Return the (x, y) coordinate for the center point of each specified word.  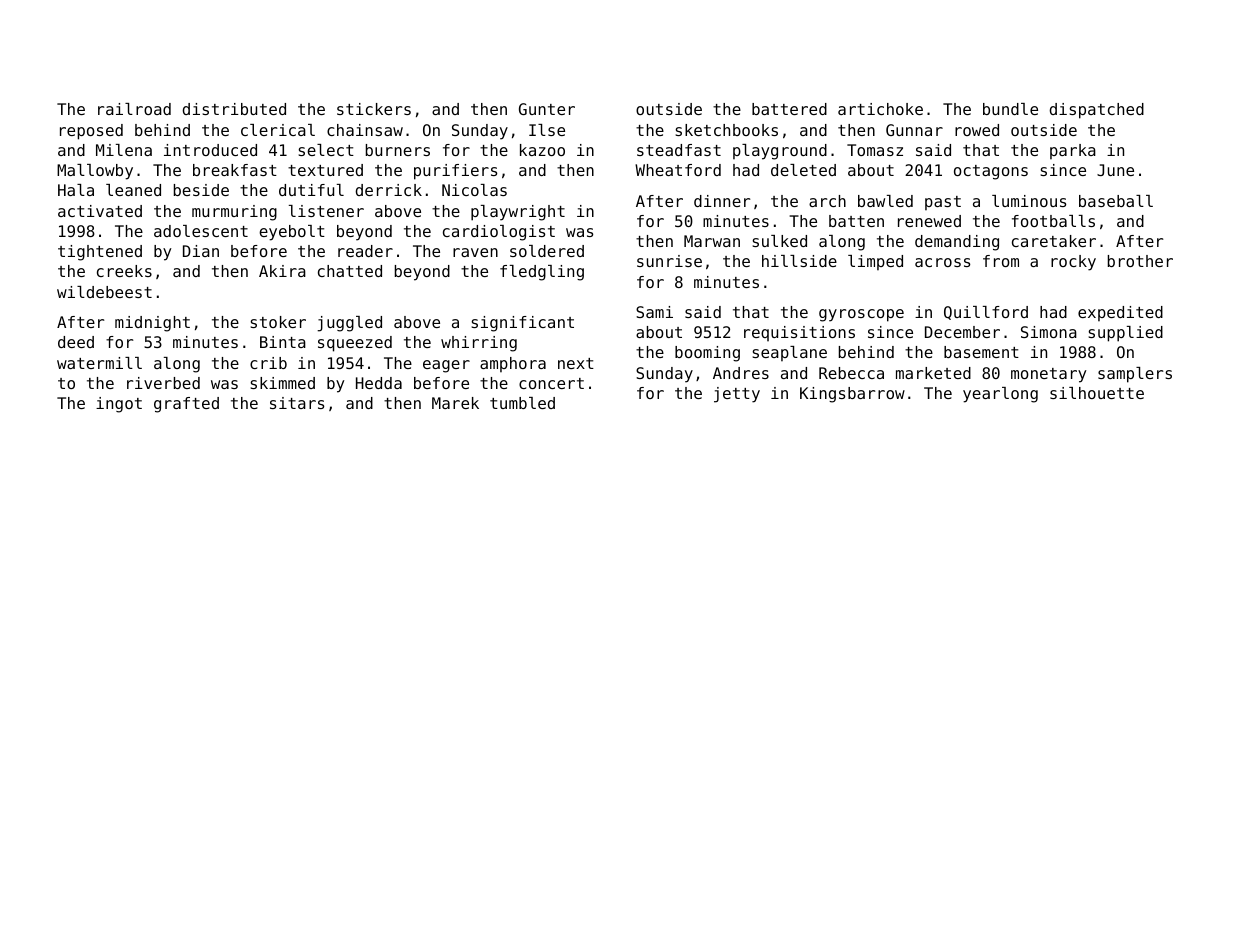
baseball (1116, 201)
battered (789, 109)
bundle (1010, 109)
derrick (388, 190)
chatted (350, 271)
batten (856, 221)
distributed (234, 109)
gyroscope (861, 315)
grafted (186, 405)
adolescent (201, 231)
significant (523, 324)
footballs (1053, 221)
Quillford (986, 313)
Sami (654, 312)
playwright (518, 213)
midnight (152, 324)
